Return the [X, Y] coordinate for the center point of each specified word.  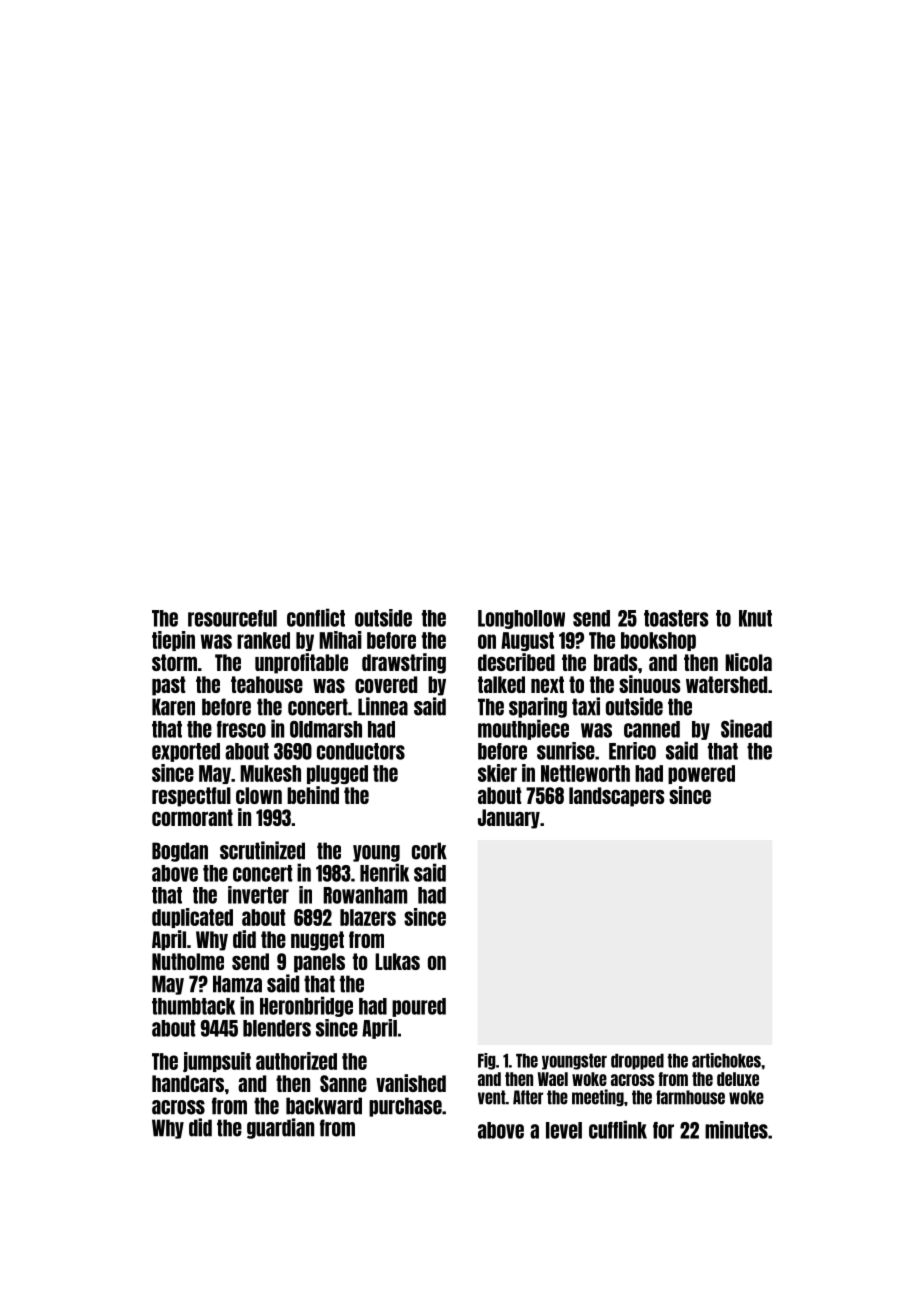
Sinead [746, 728]
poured [419, 1007]
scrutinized [262, 850]
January [509, 819]
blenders [277, 1028]
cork [429, 851]
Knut [755, 618]
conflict [316, 617]
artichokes [726, 1060]
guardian [280, 1128]
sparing [538, 707]
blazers [368, 917]
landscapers [616, 797]
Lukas [397, 961]
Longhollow [521, 619]
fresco [241, 729]
